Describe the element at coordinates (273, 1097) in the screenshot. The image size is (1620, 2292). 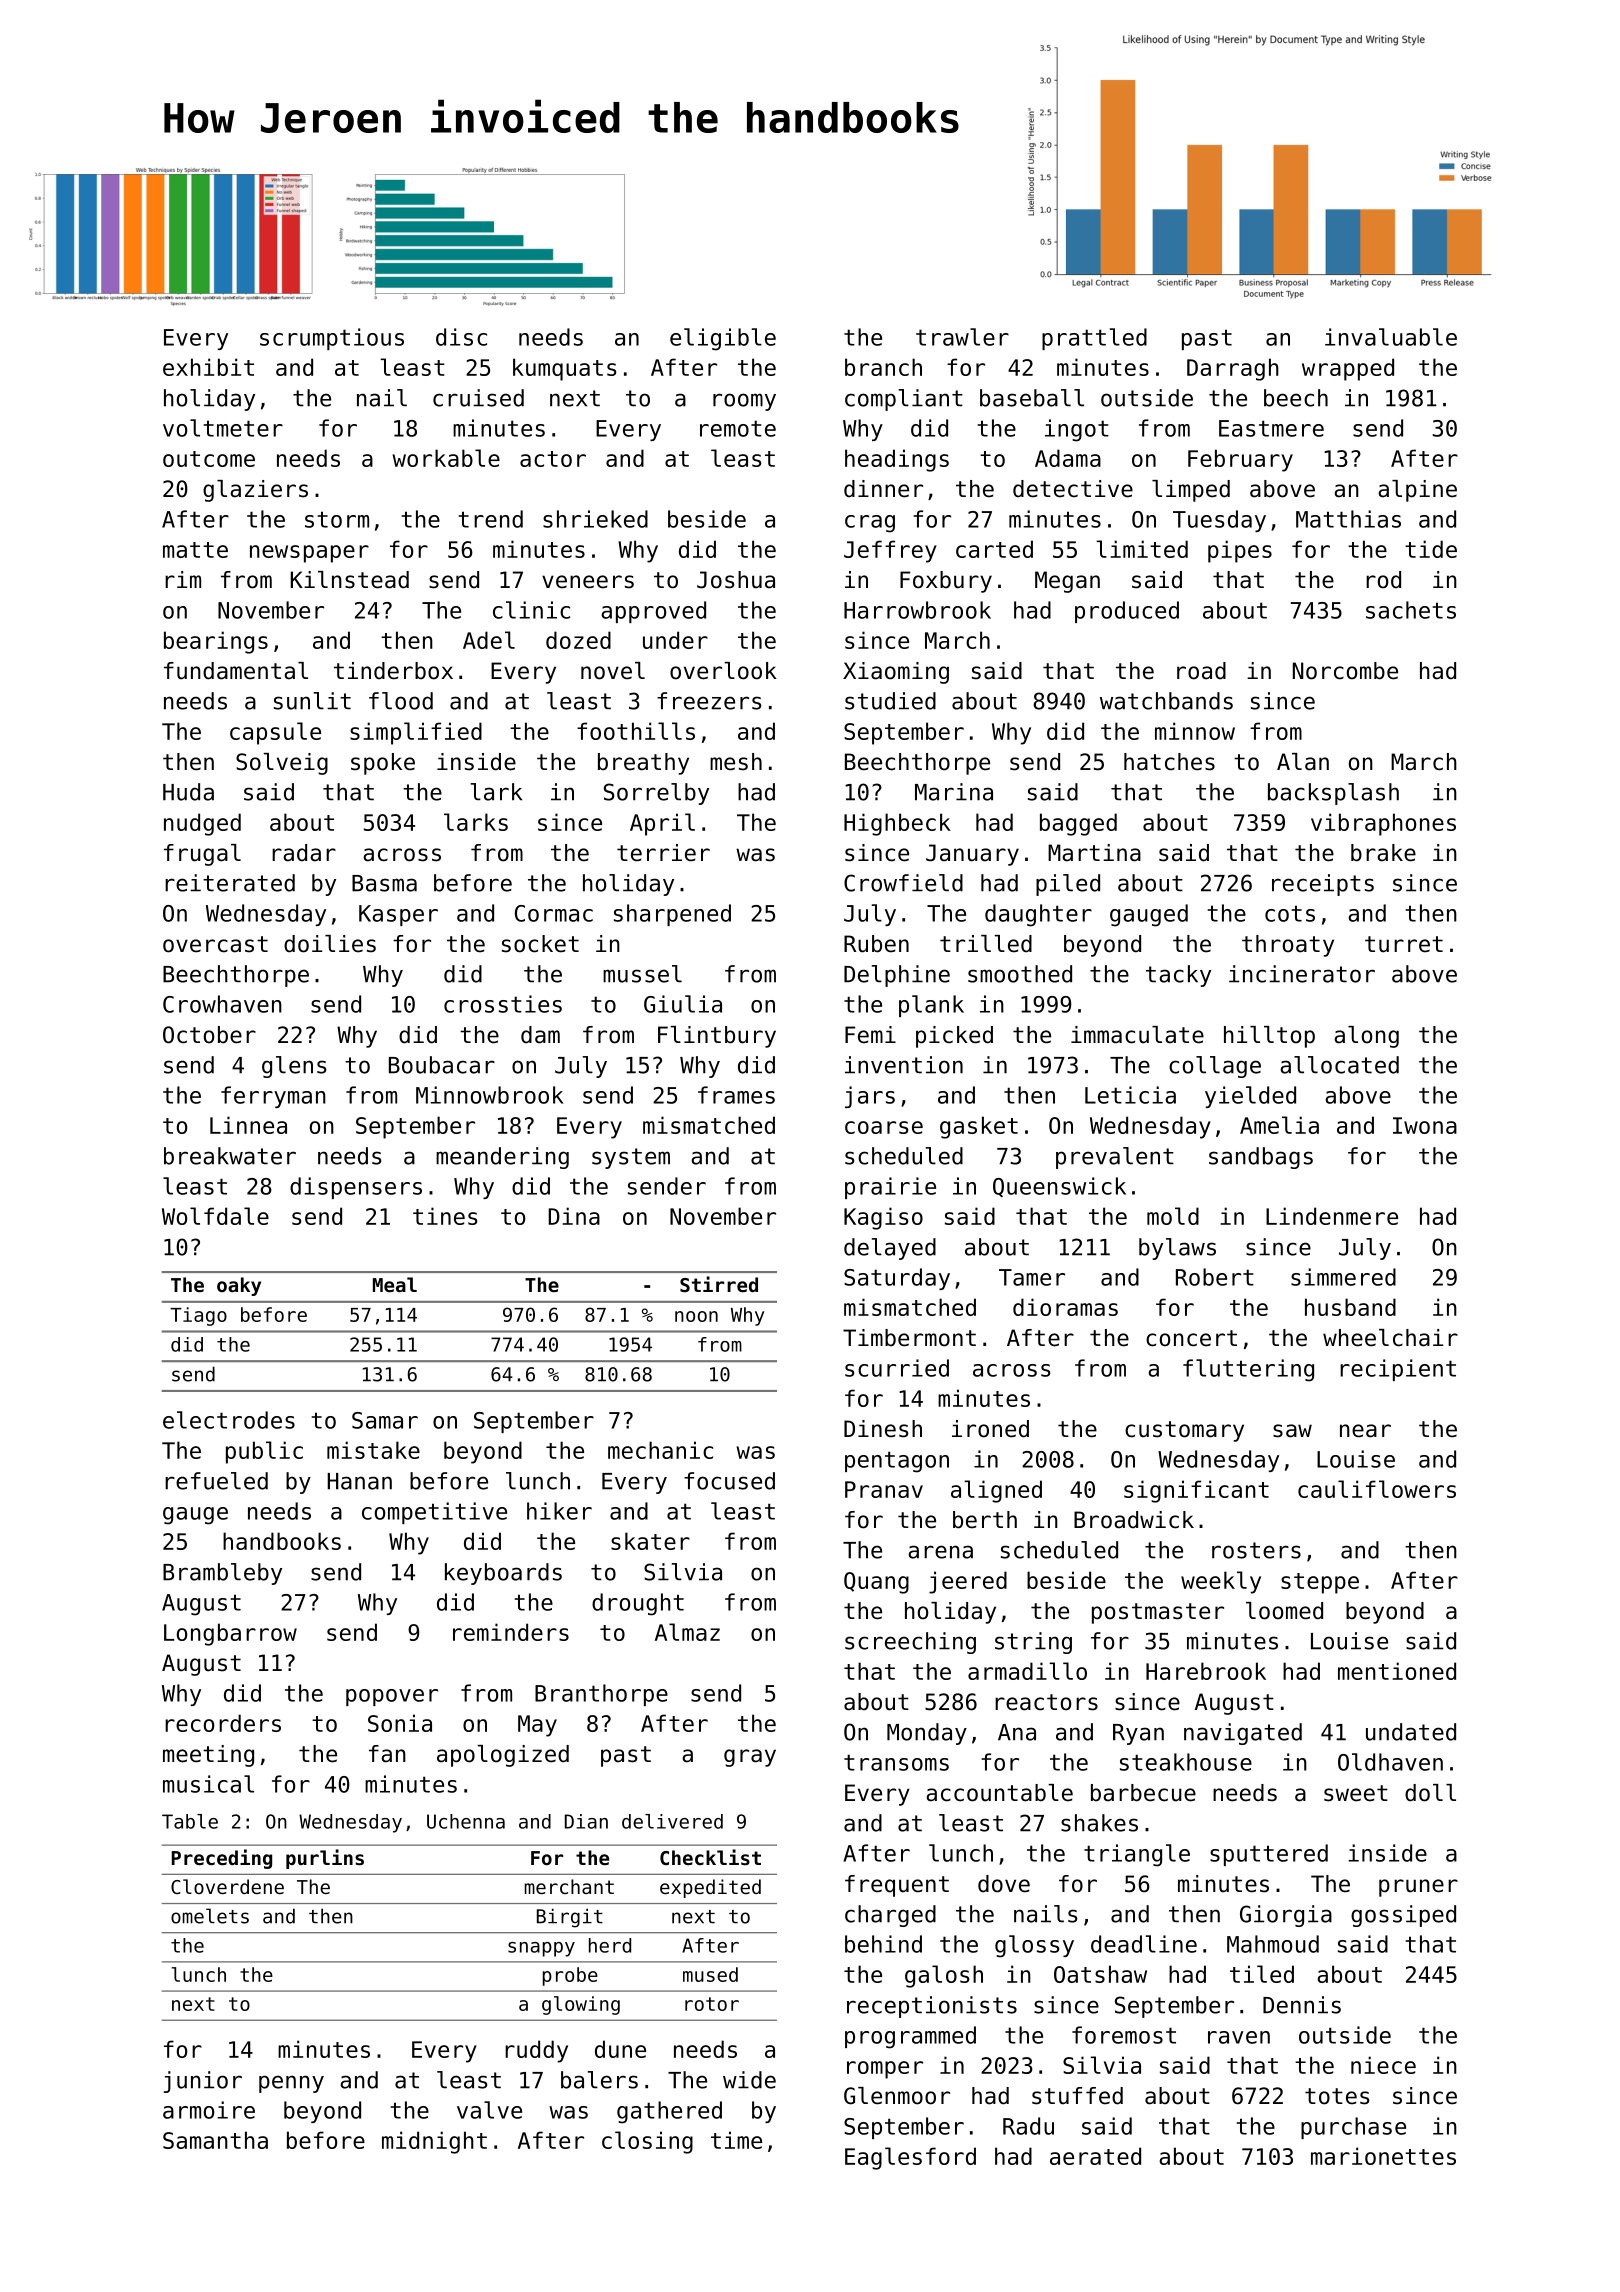
I see `ferryman` at that location.
